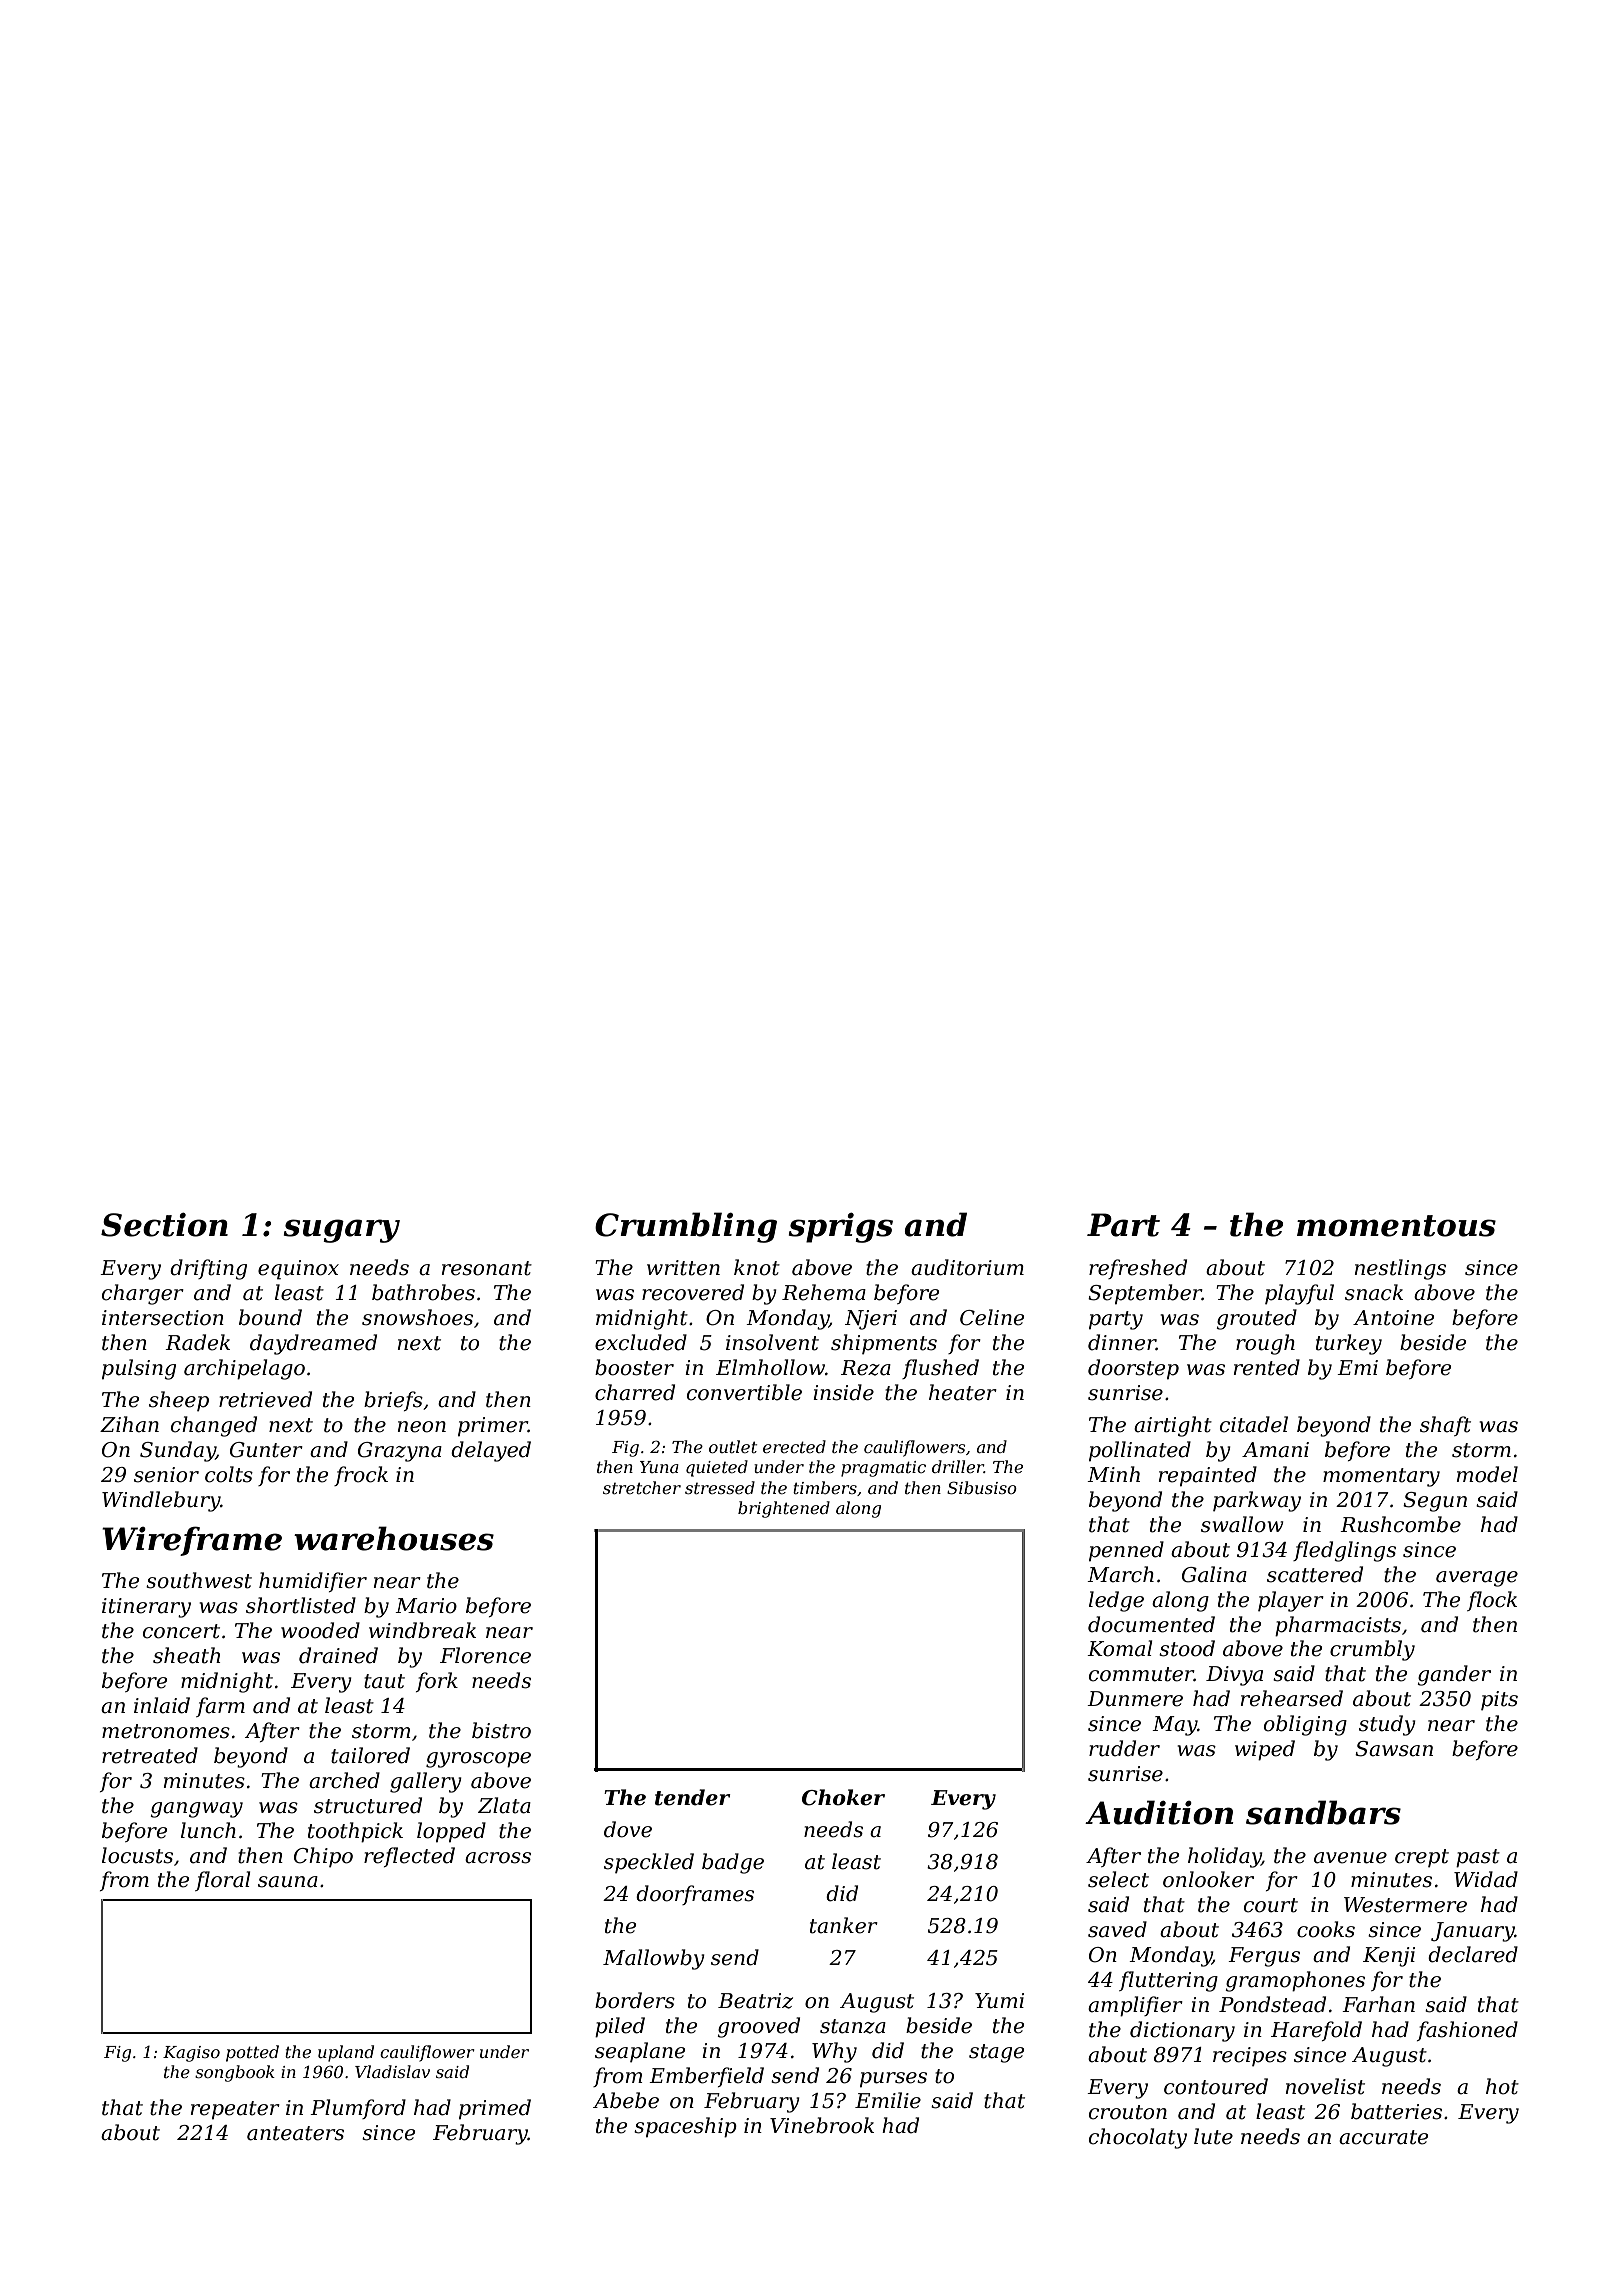 The width and height of the page is (1620, 2292). What do you see at coordinates (840, 1228) in the page?
I see `sprigs` at bounding box center [840, 1228].
